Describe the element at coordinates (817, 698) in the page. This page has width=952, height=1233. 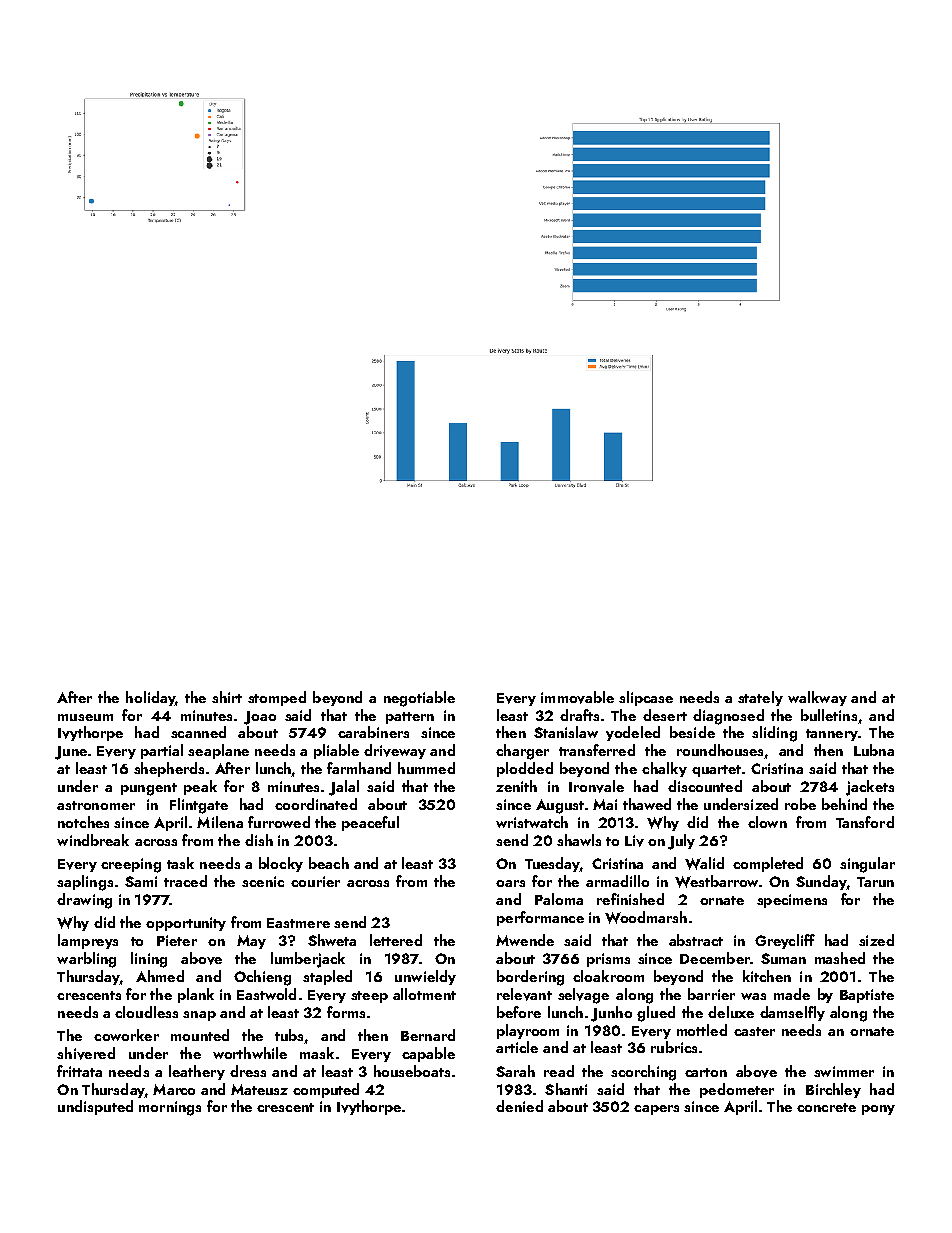
I see `walkway` at that location.
